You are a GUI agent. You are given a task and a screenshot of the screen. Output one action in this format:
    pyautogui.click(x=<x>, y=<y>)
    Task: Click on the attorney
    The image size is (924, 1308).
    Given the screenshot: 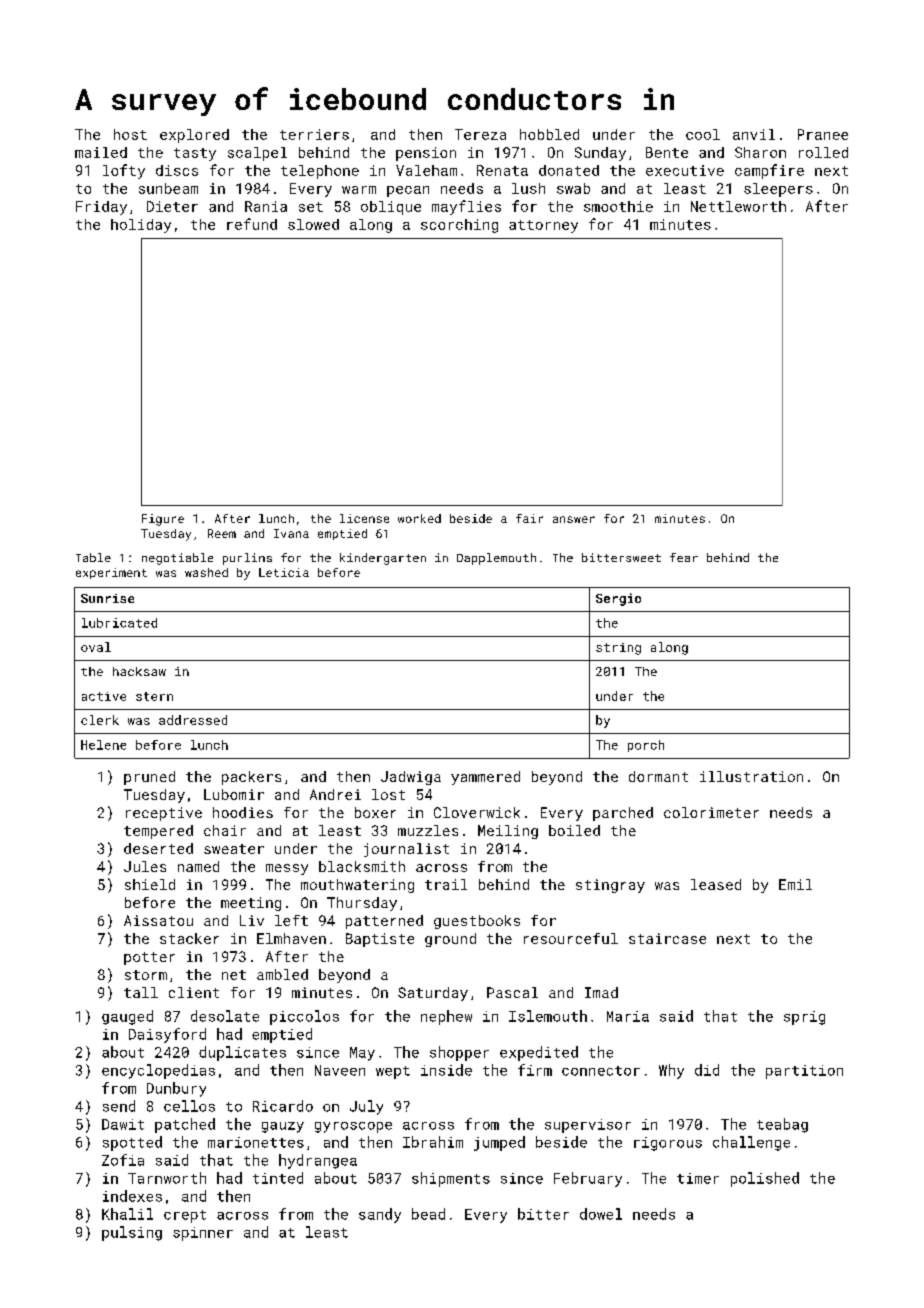 What is the action you would take?
    pyautogui.click(x=543, y=226)
